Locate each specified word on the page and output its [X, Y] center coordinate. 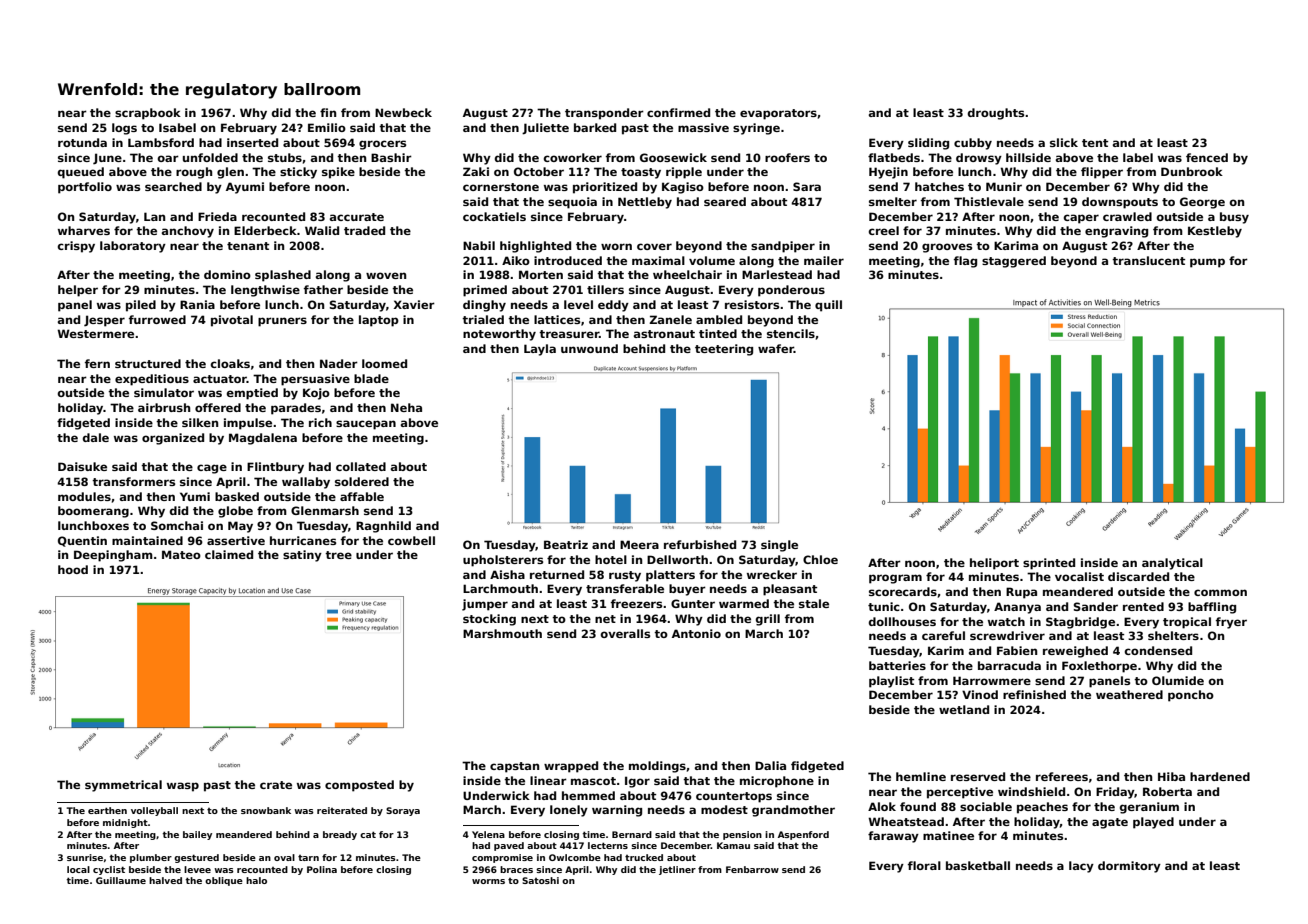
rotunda [82, 142]
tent [1095, 143]
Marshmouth [502, 633]
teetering [724, 350]
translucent [1148, 260]
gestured [196, 858]
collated [361, 466]
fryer [1231, 623]
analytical [1172, 564]
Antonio [696, 633]
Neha [406, 407]
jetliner [677, 870]
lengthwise [265, 291]
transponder [604, 114]
